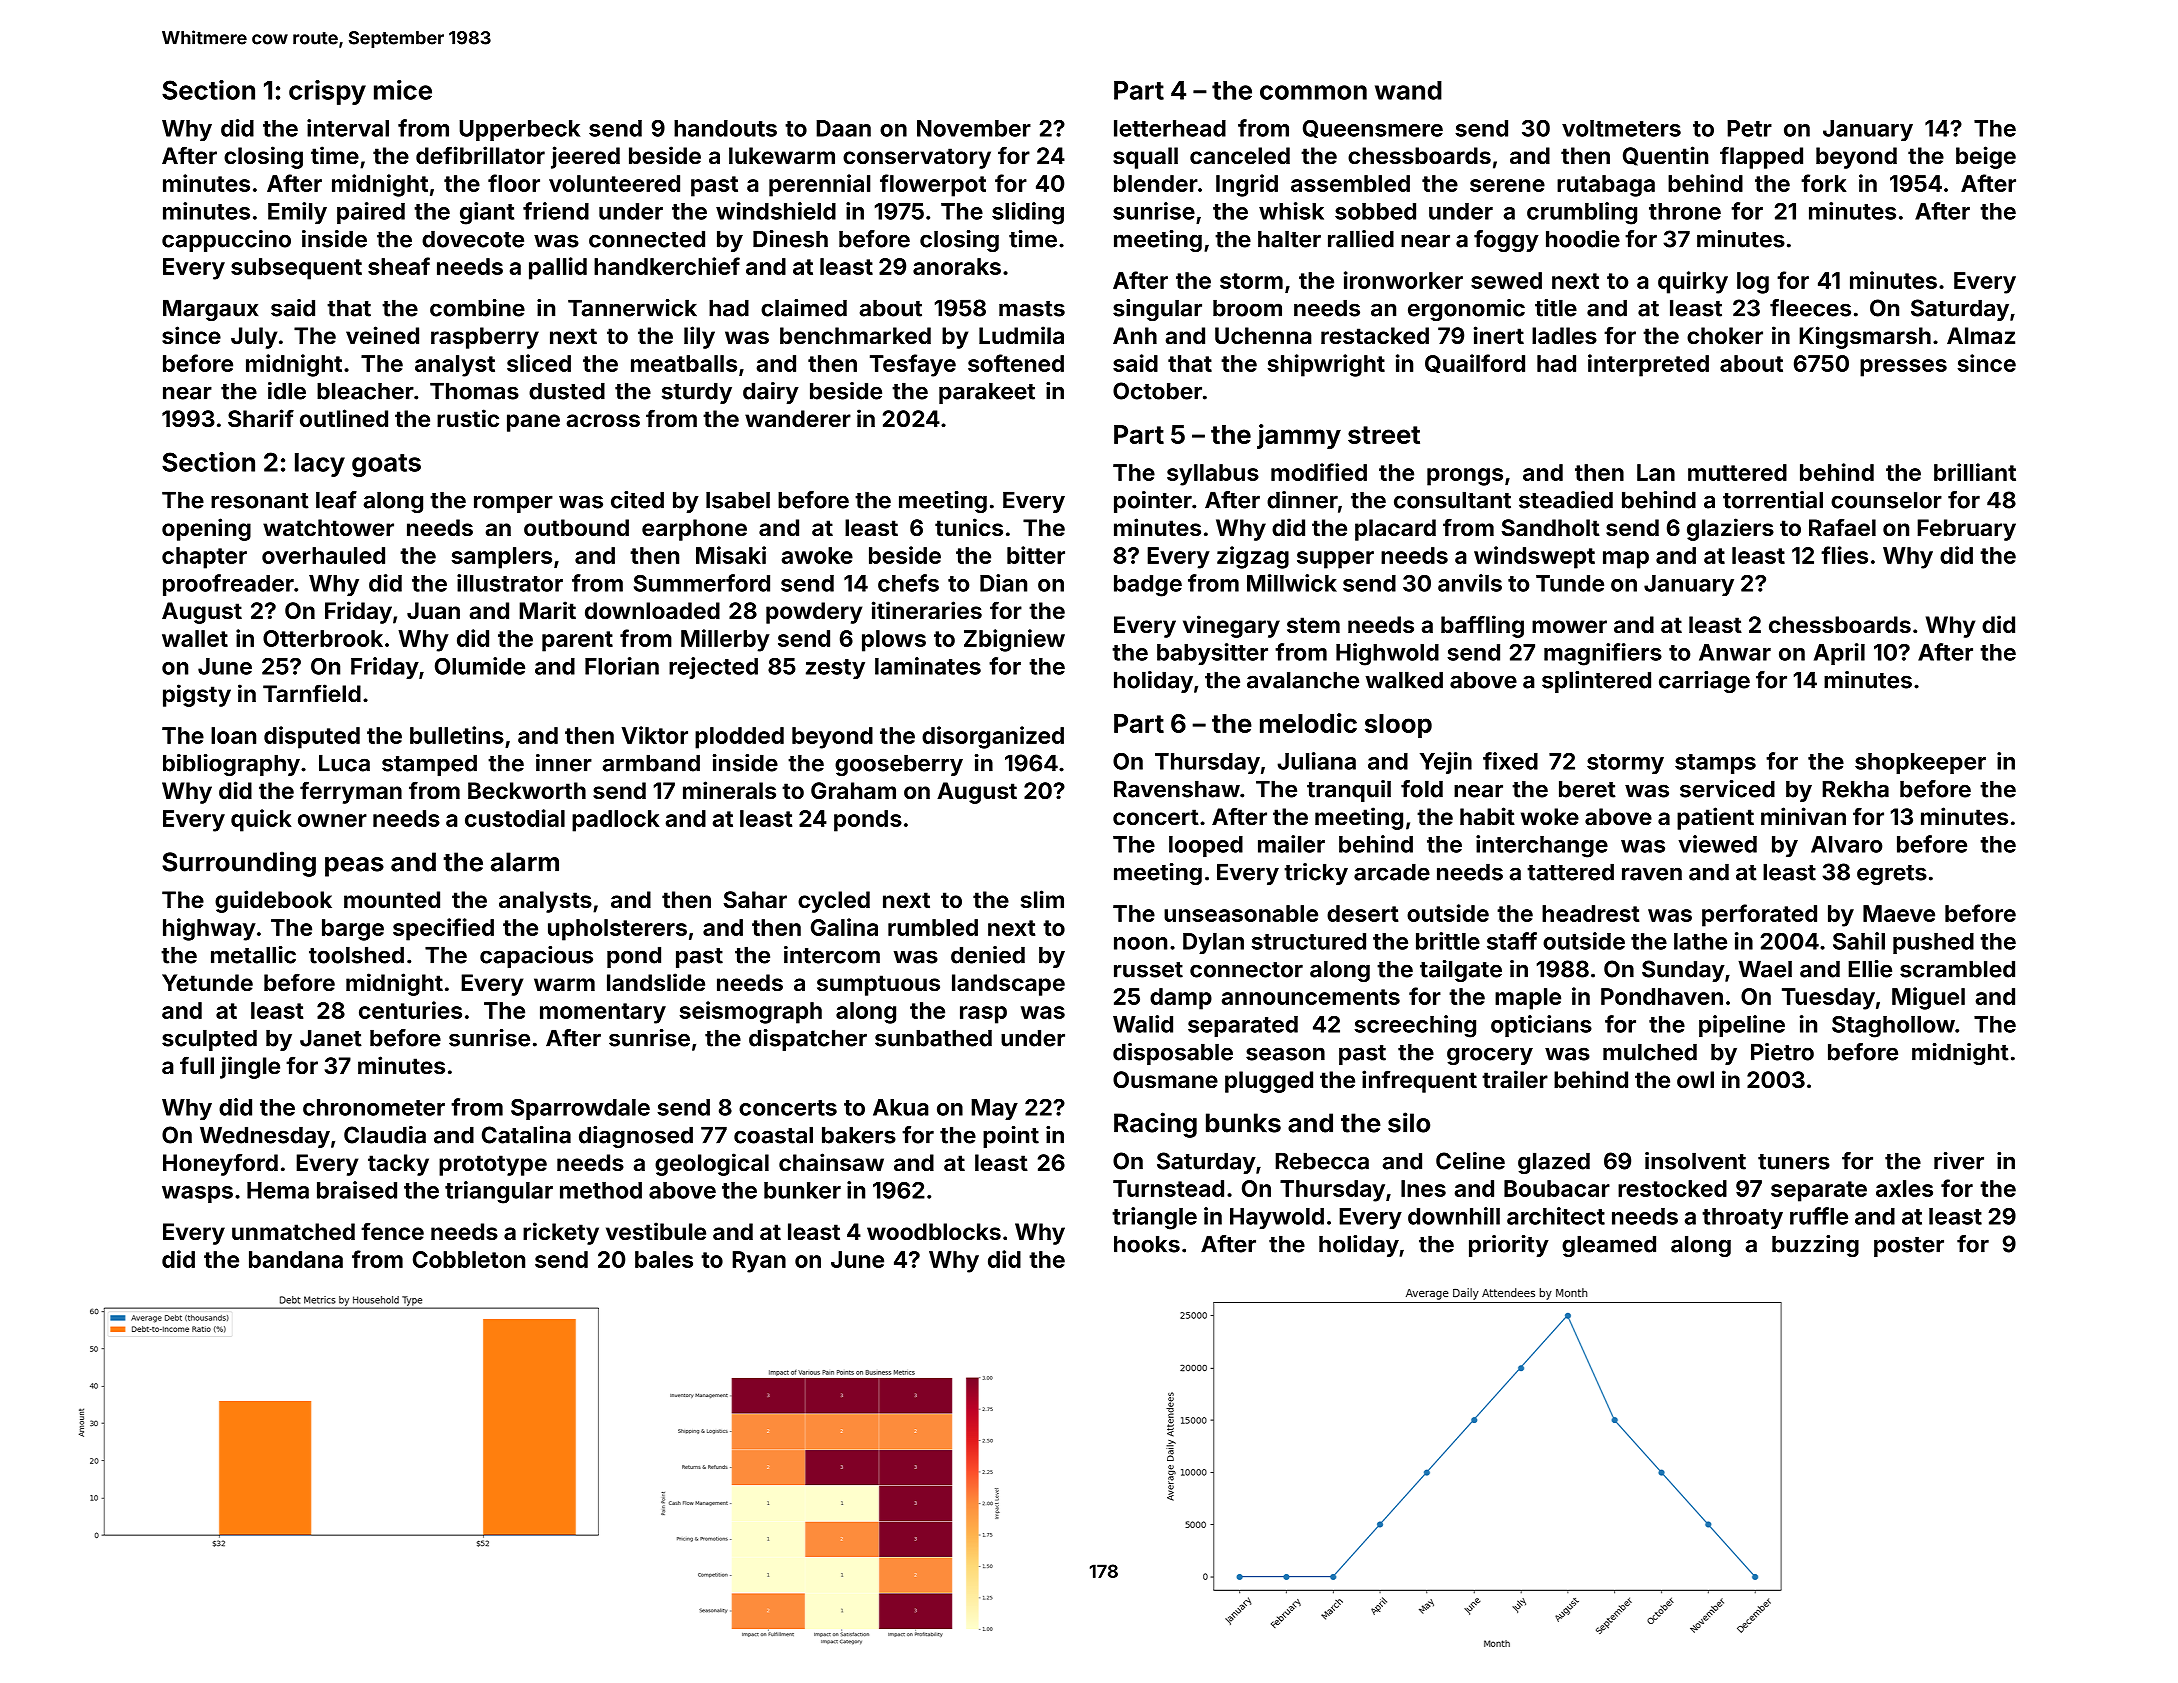  Describe the element at coordinates (469, 1259) in the image. I see `Cobbleton` at that location.
